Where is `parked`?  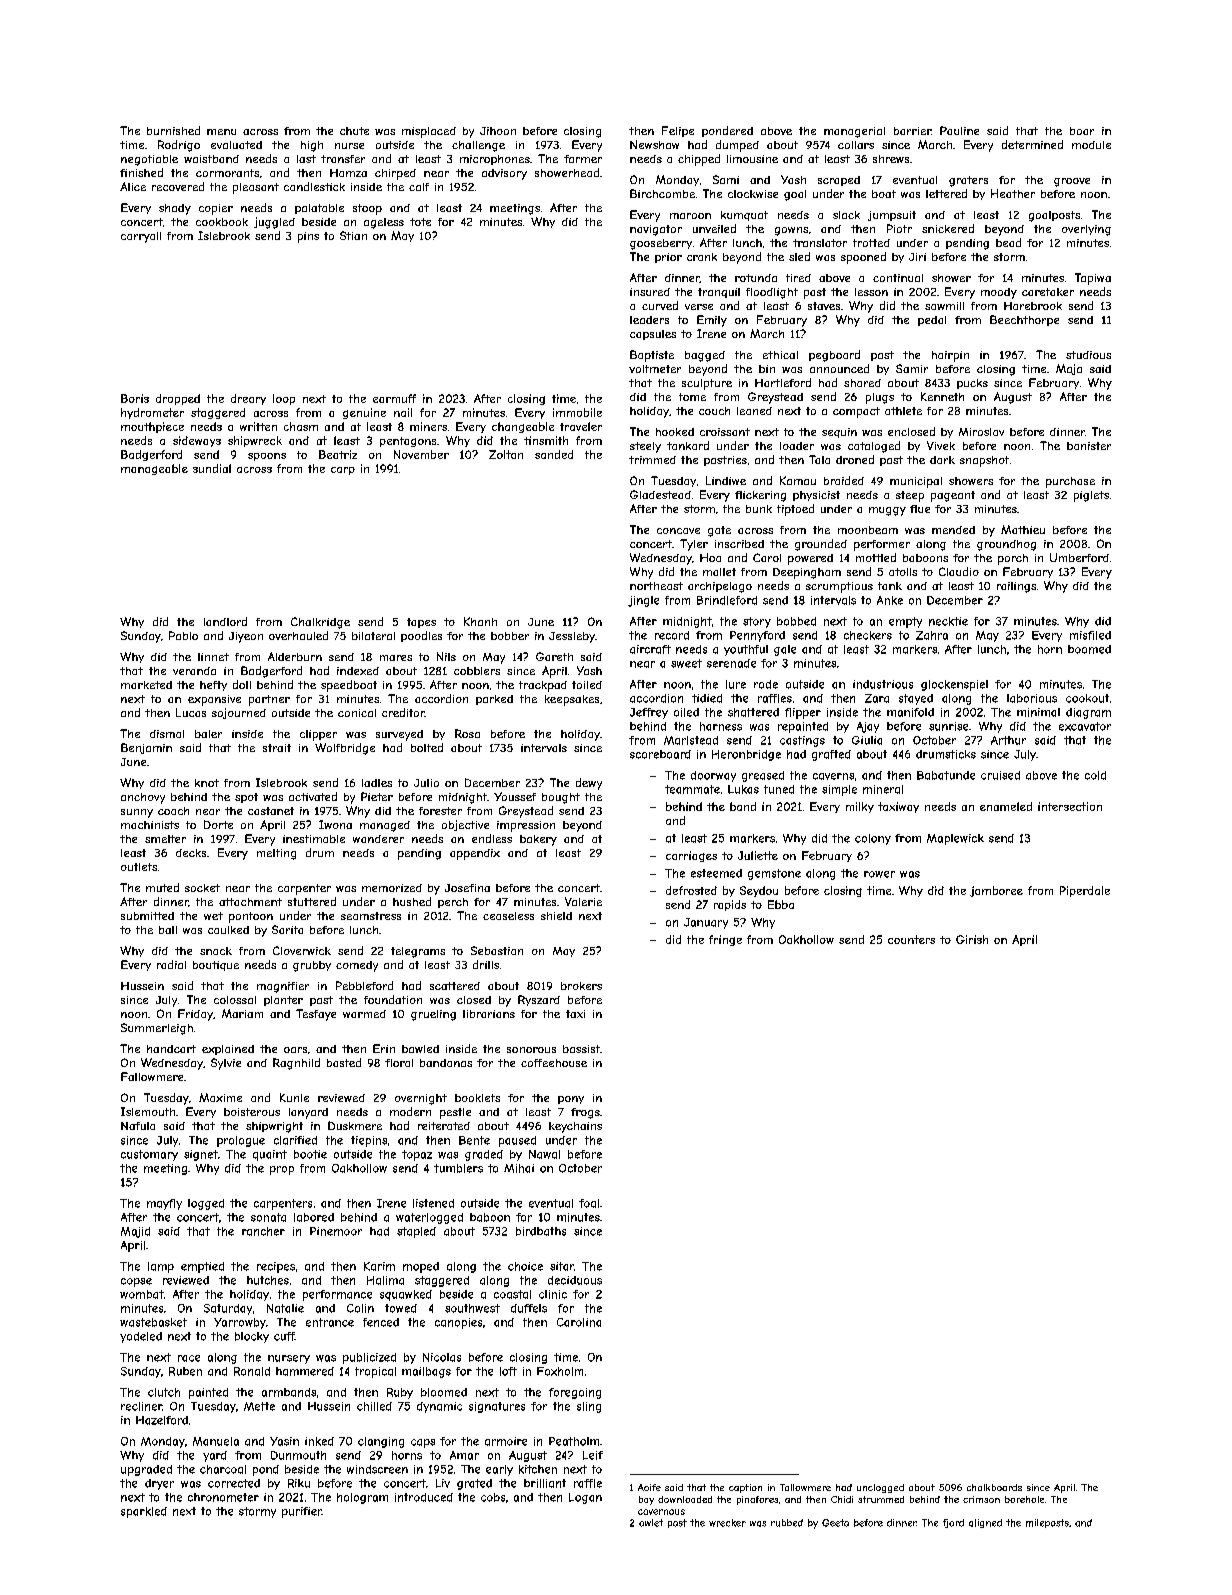
parked is located at coordinates (494, 700).
